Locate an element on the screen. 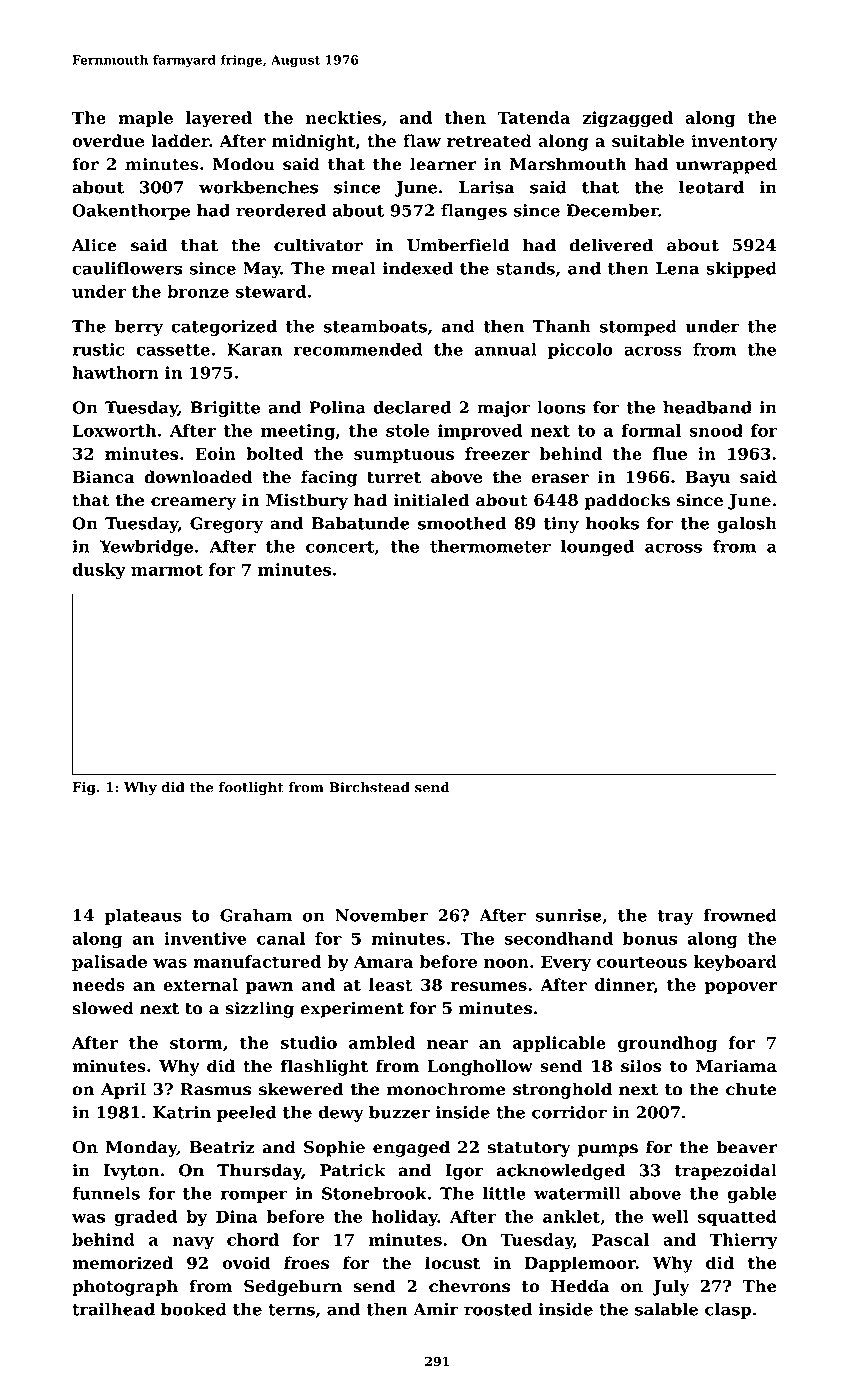 The width and height of the screenshot is (849, 1400). inventory is located at coordinates (734, 142).
